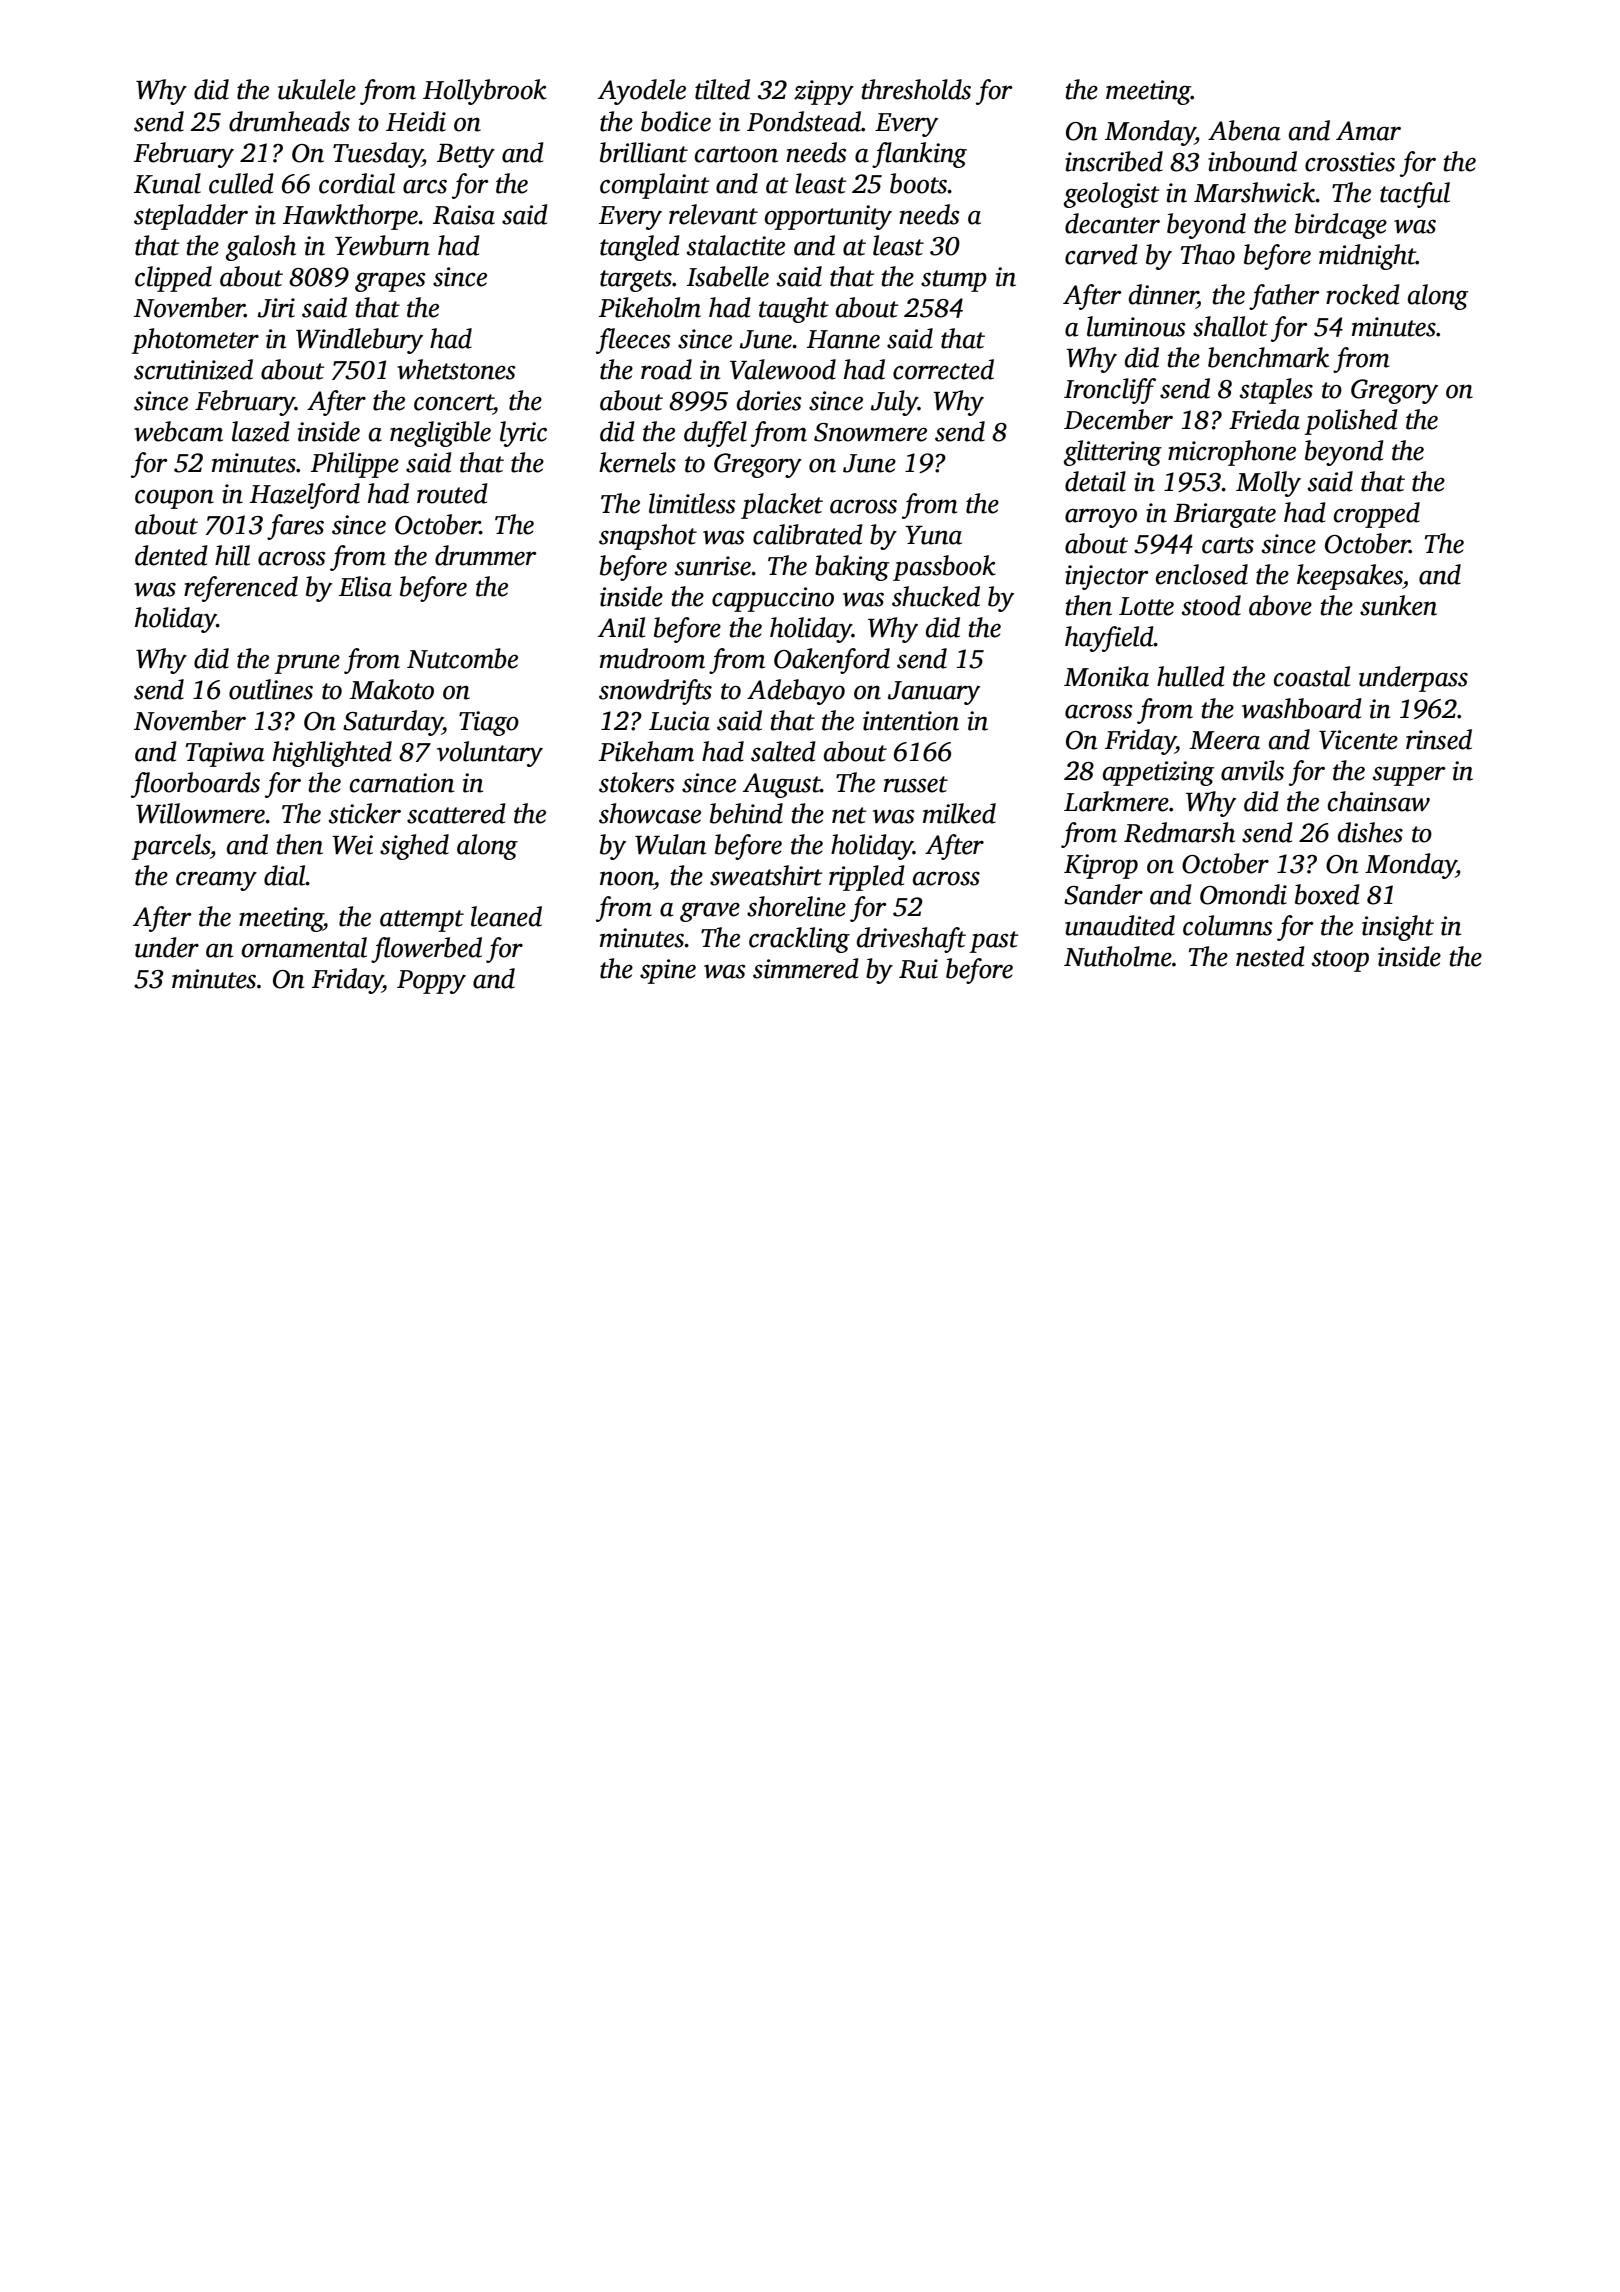 The width and height of the screenshot is (1620, 2292). What do you see at coordinates (1252, 161) in the screenshot?
I see `inbound` at bounding box center [1252, 161].
